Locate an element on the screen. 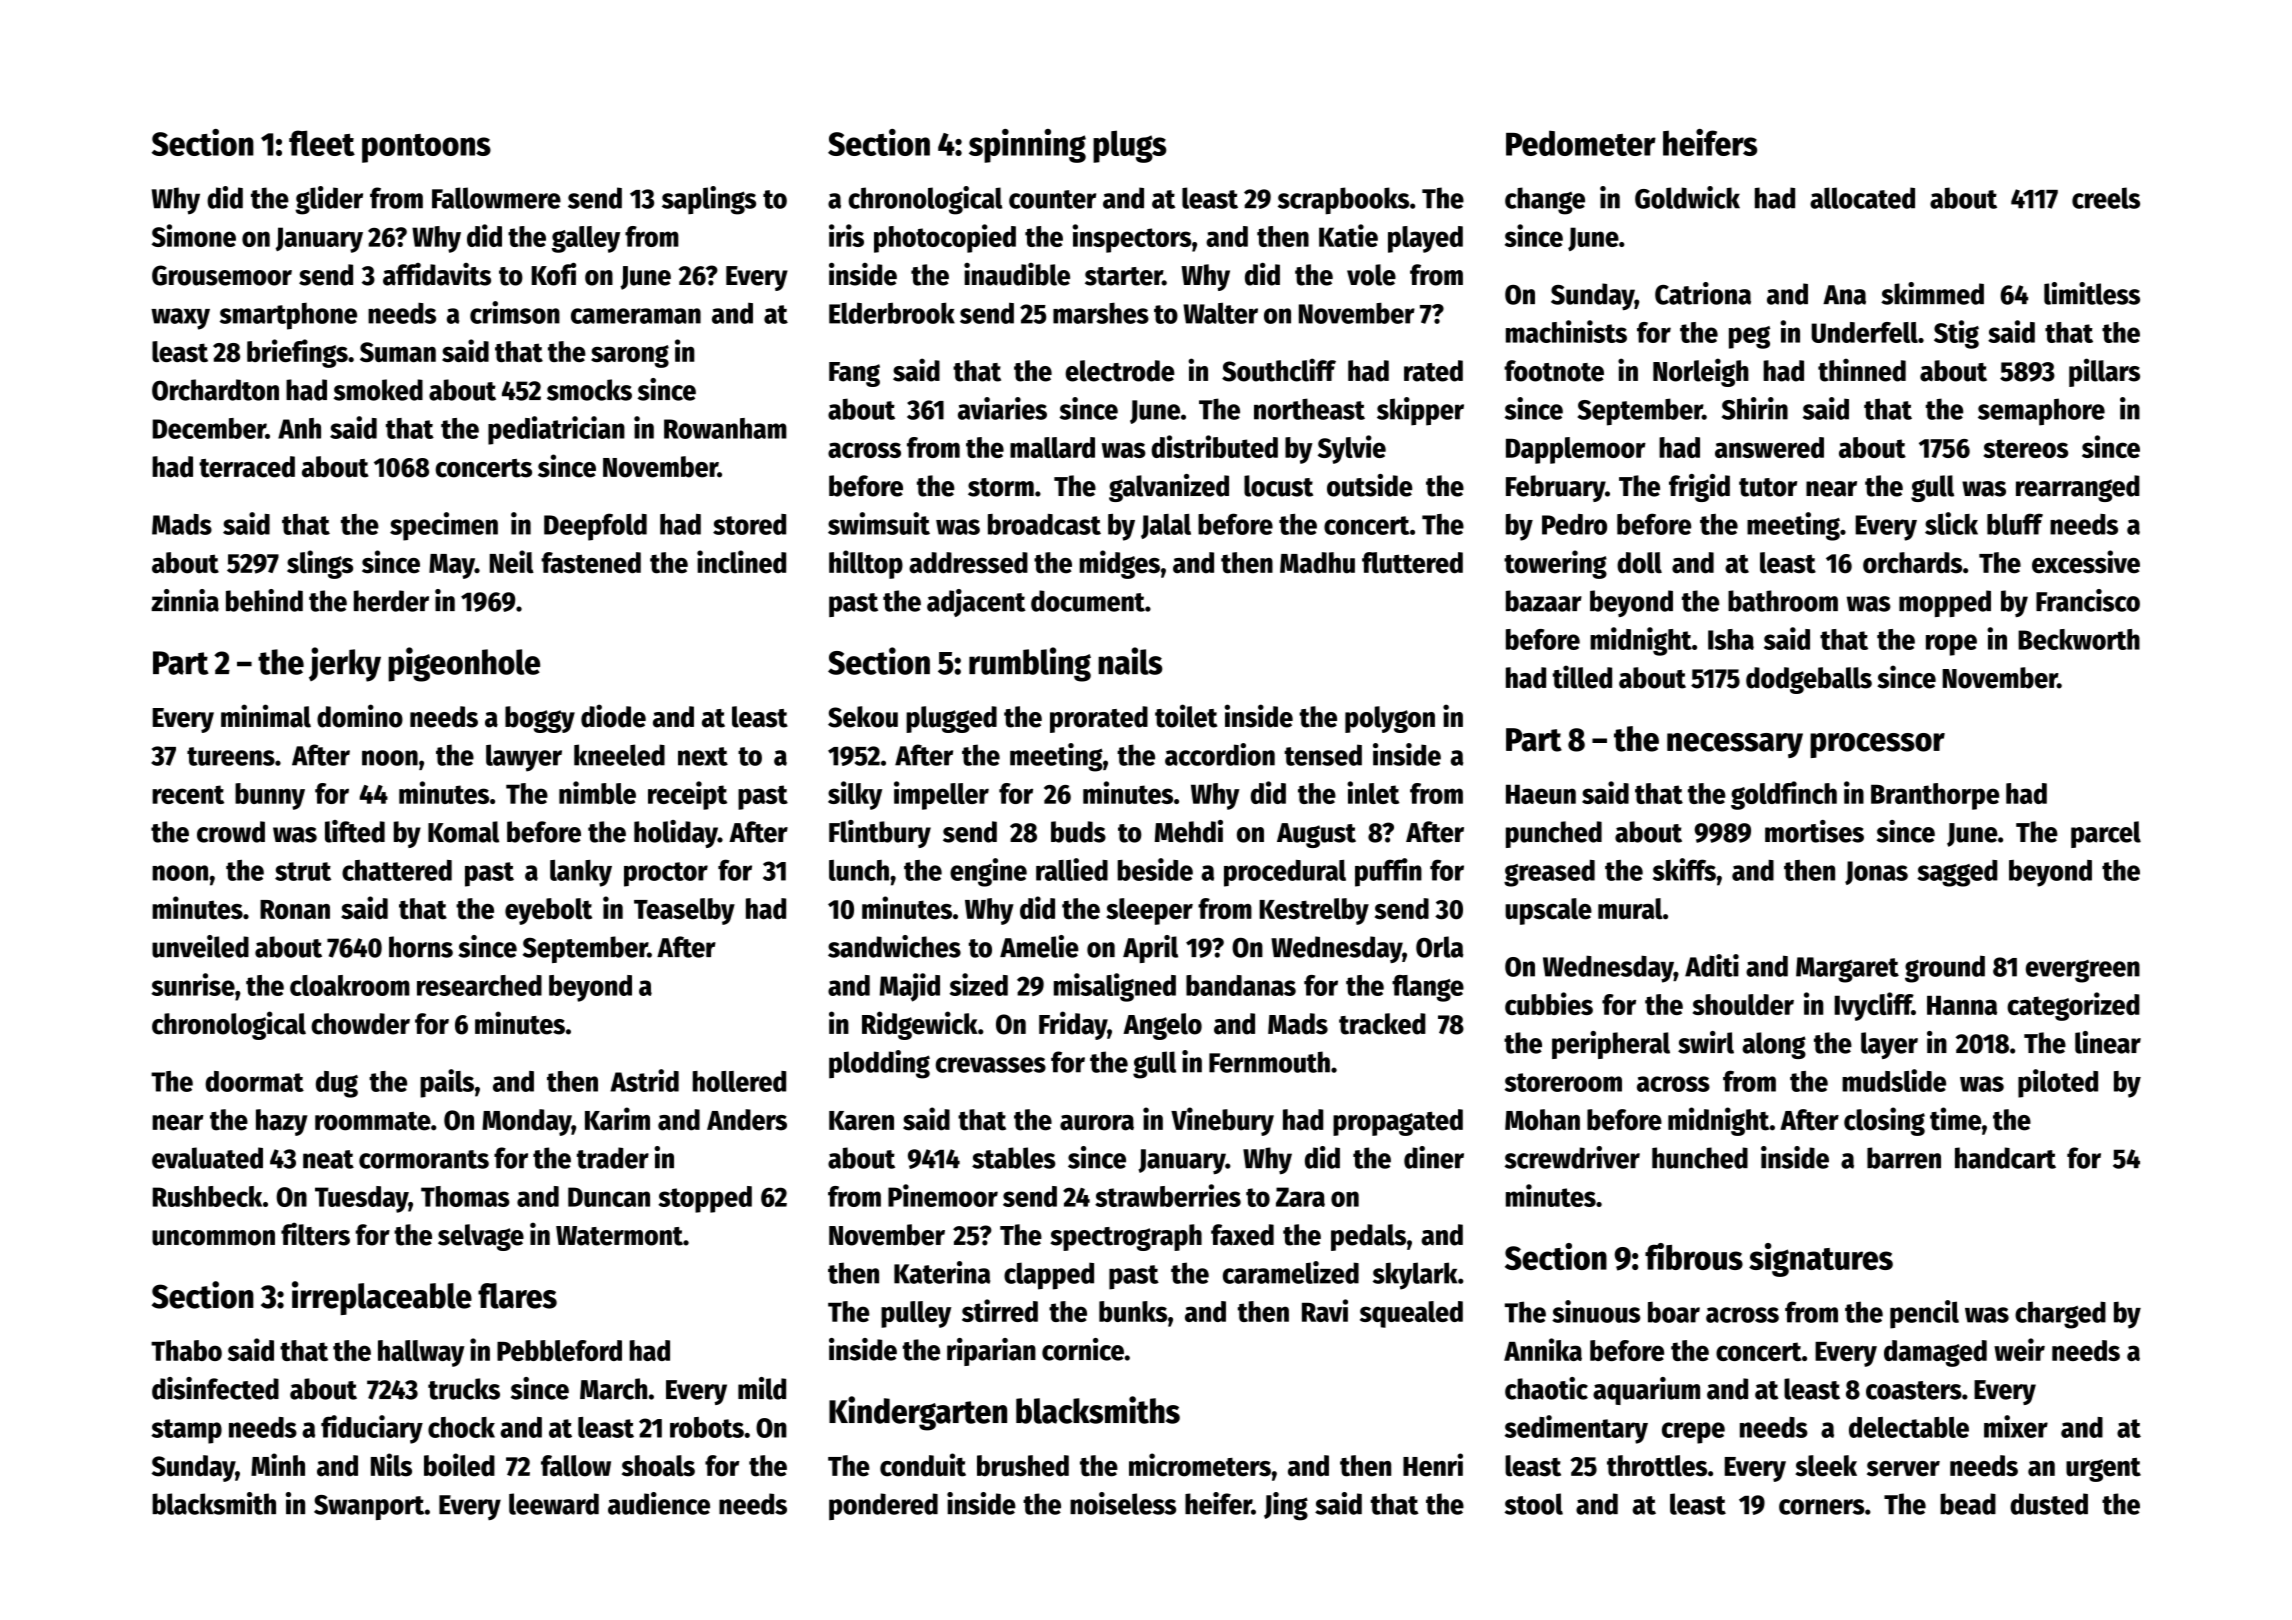  Ronan is located at coordinates (295, 910).
